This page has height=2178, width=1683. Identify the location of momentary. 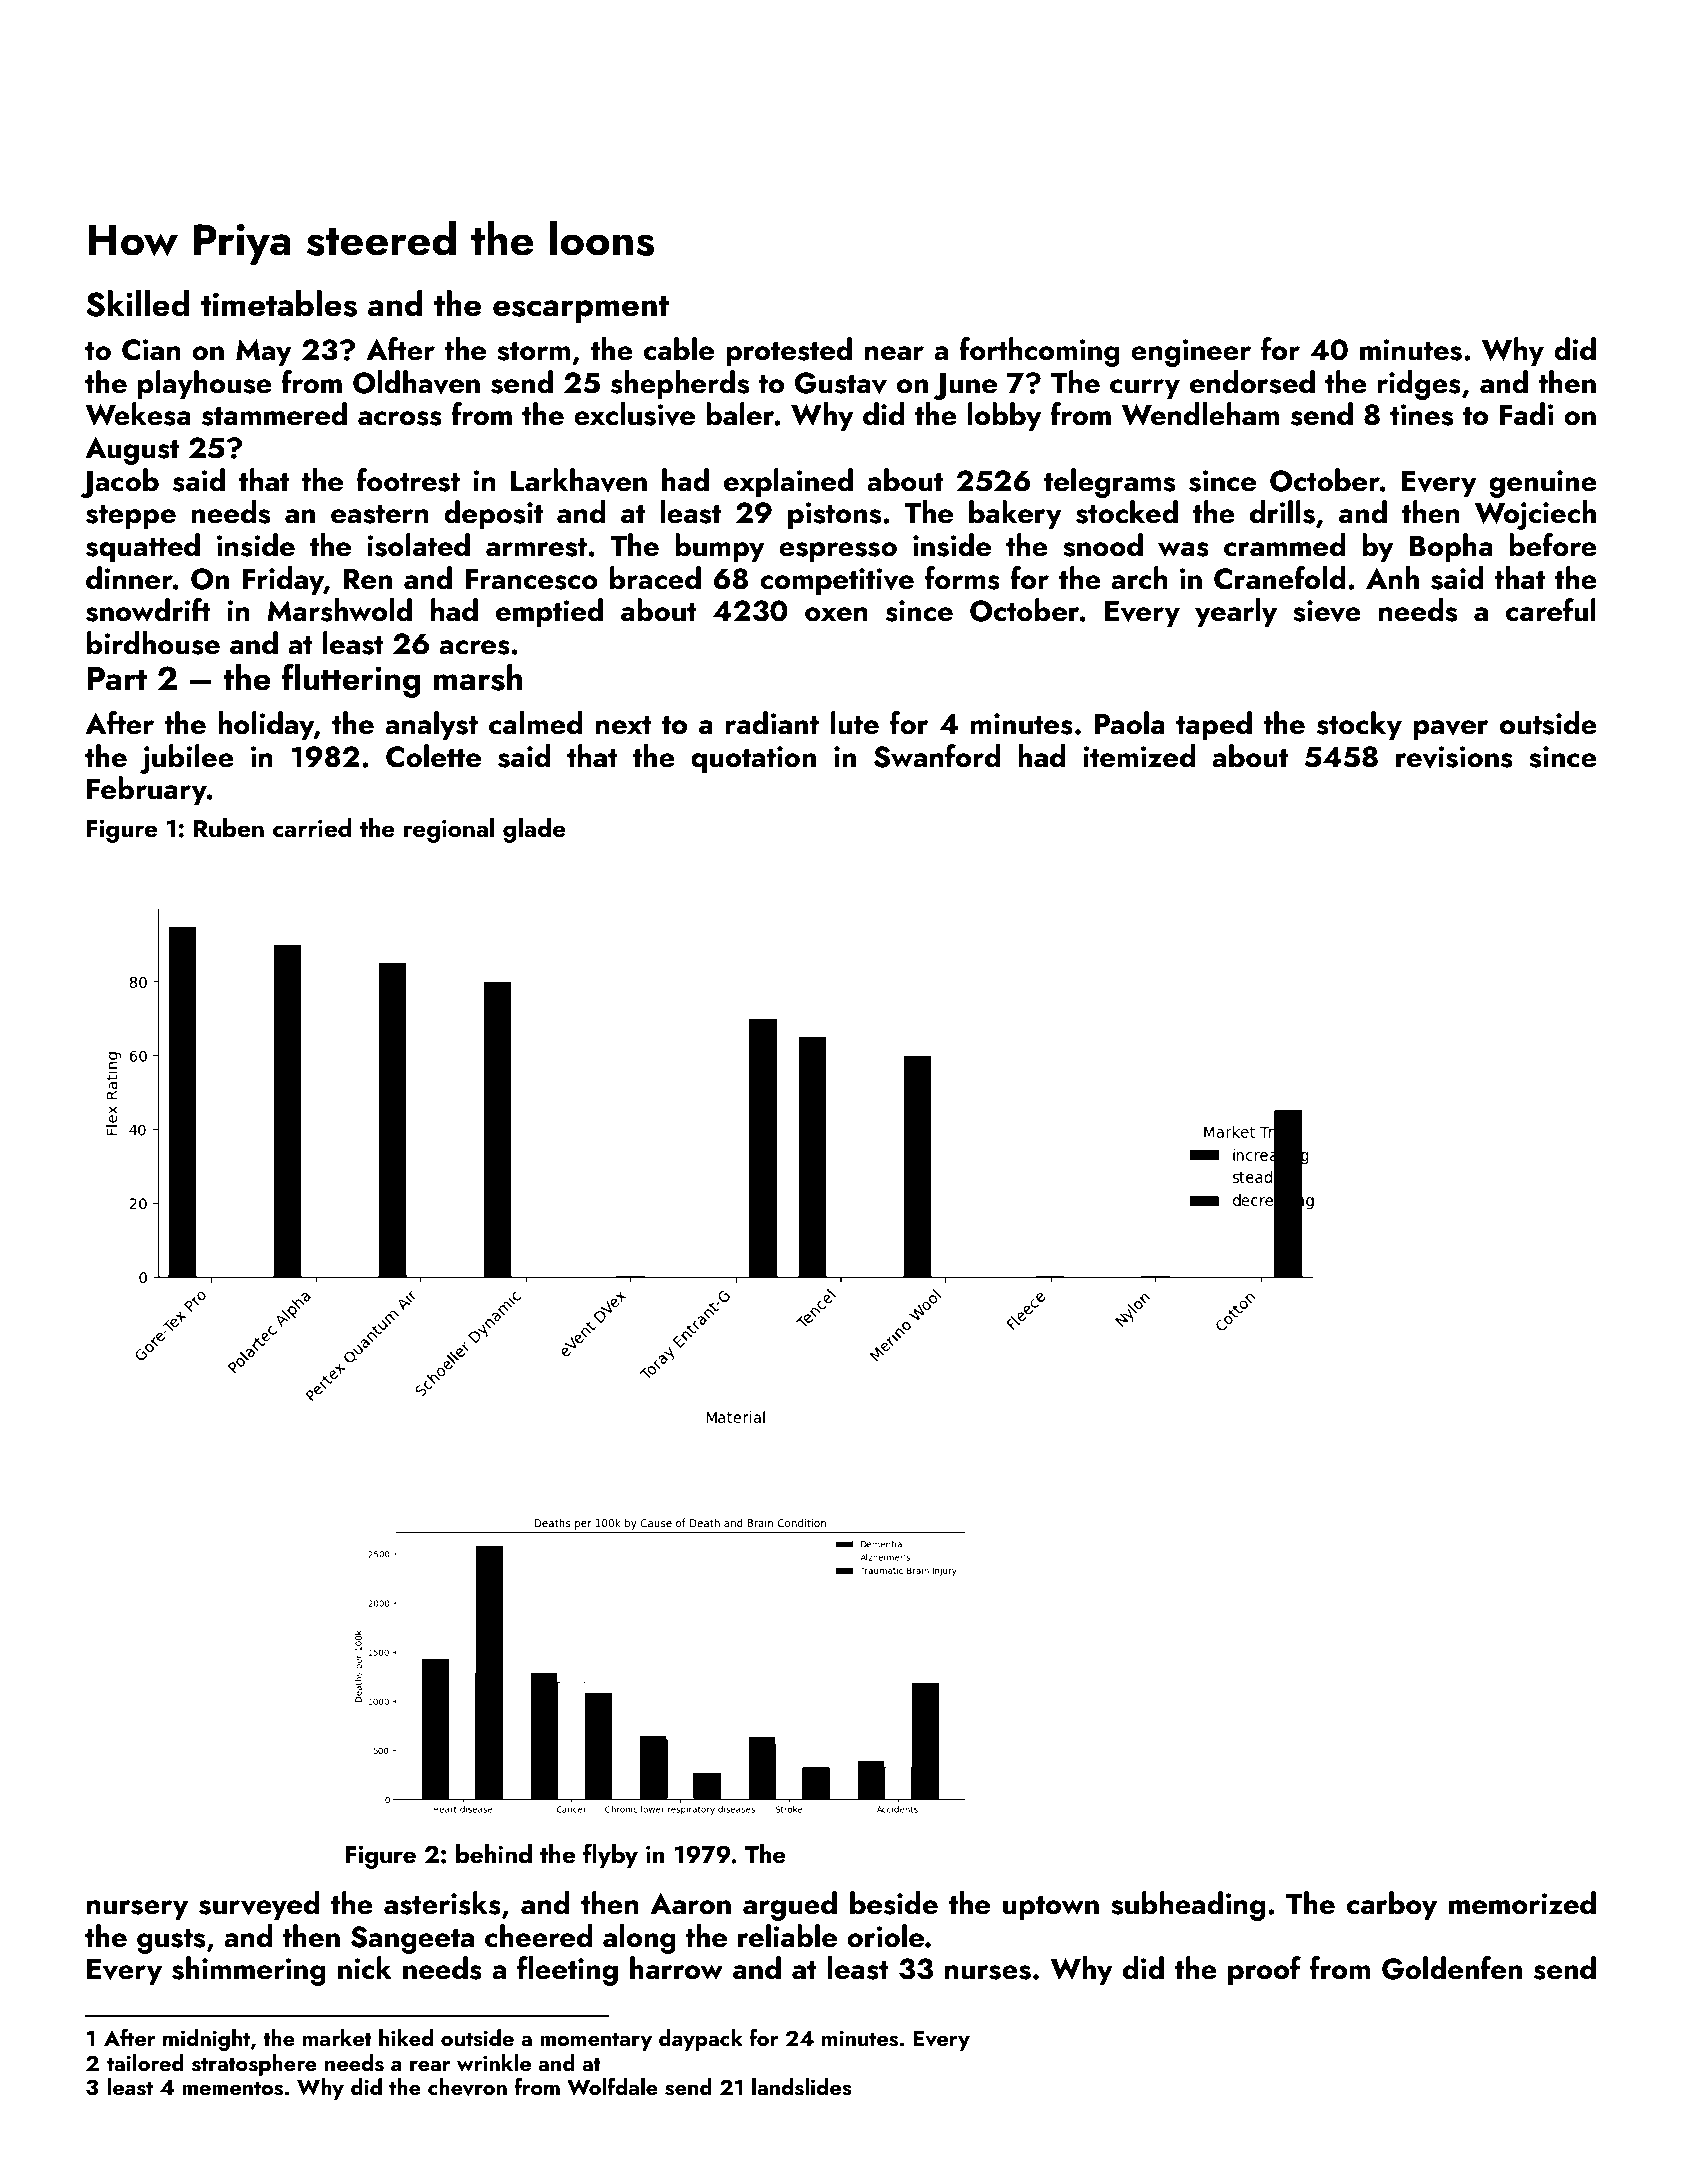
(596, 2041).
